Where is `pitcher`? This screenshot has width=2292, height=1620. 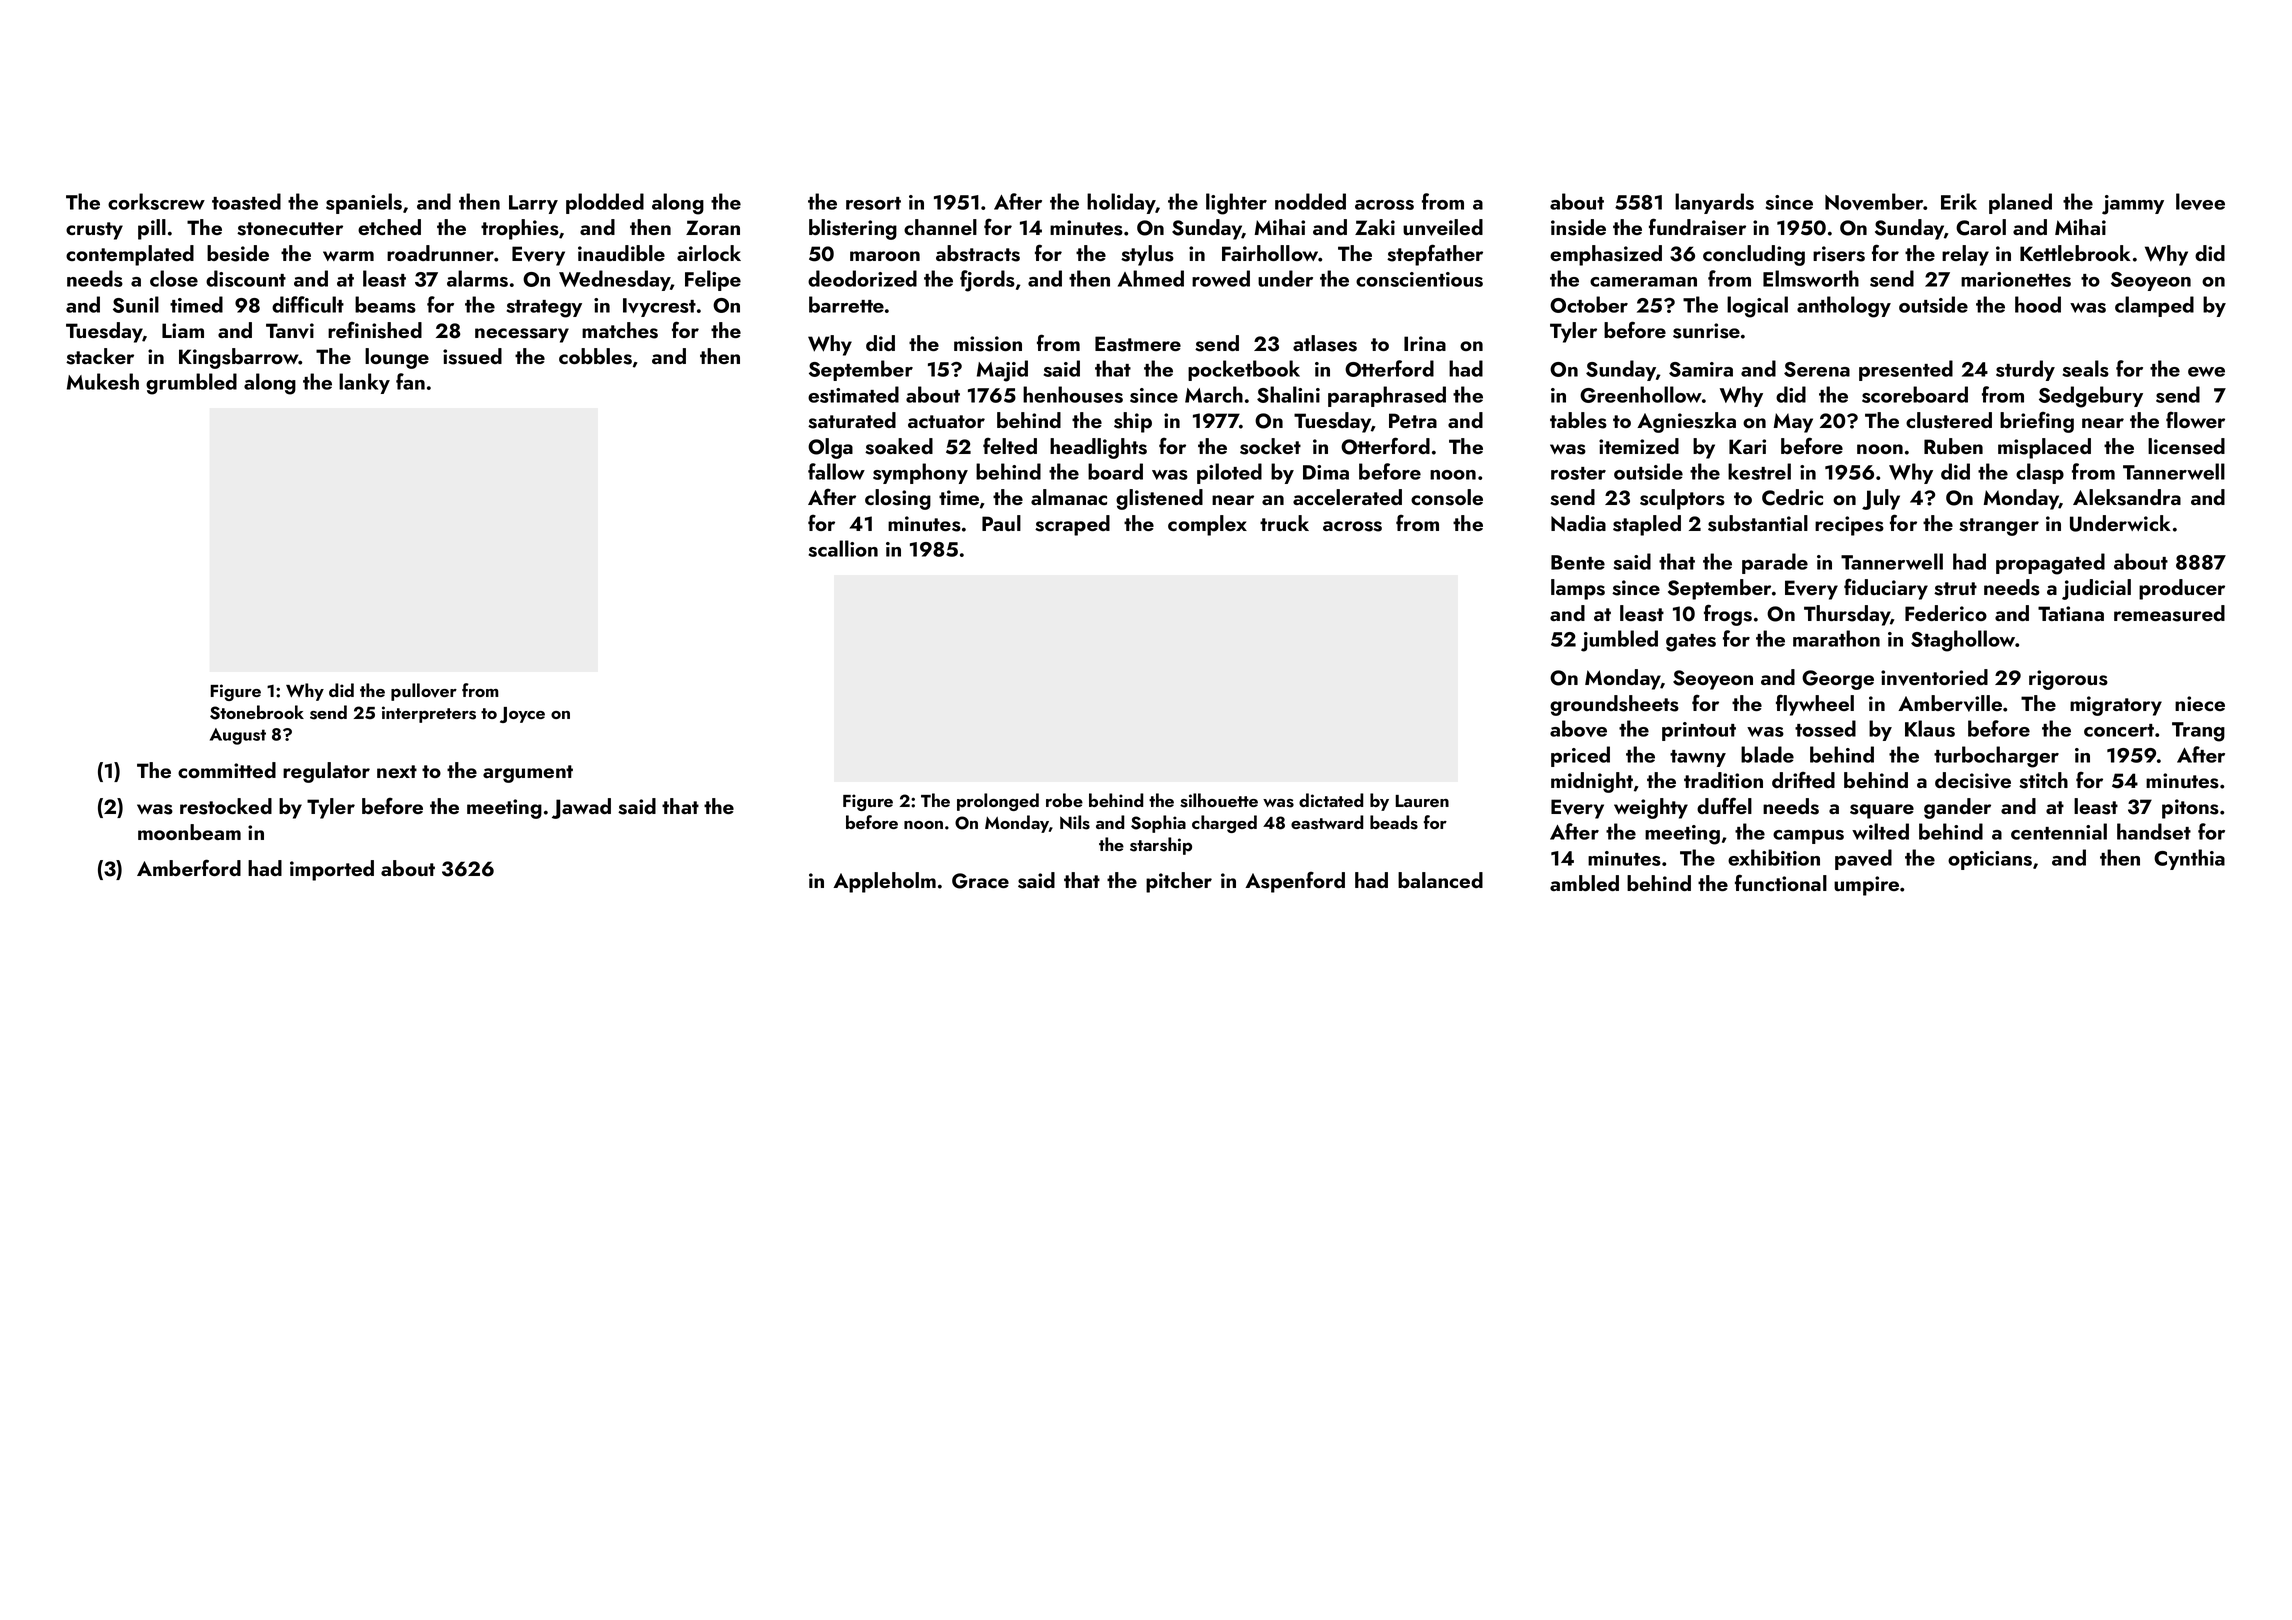
pitcher is located at coordinates (1179, 882).
